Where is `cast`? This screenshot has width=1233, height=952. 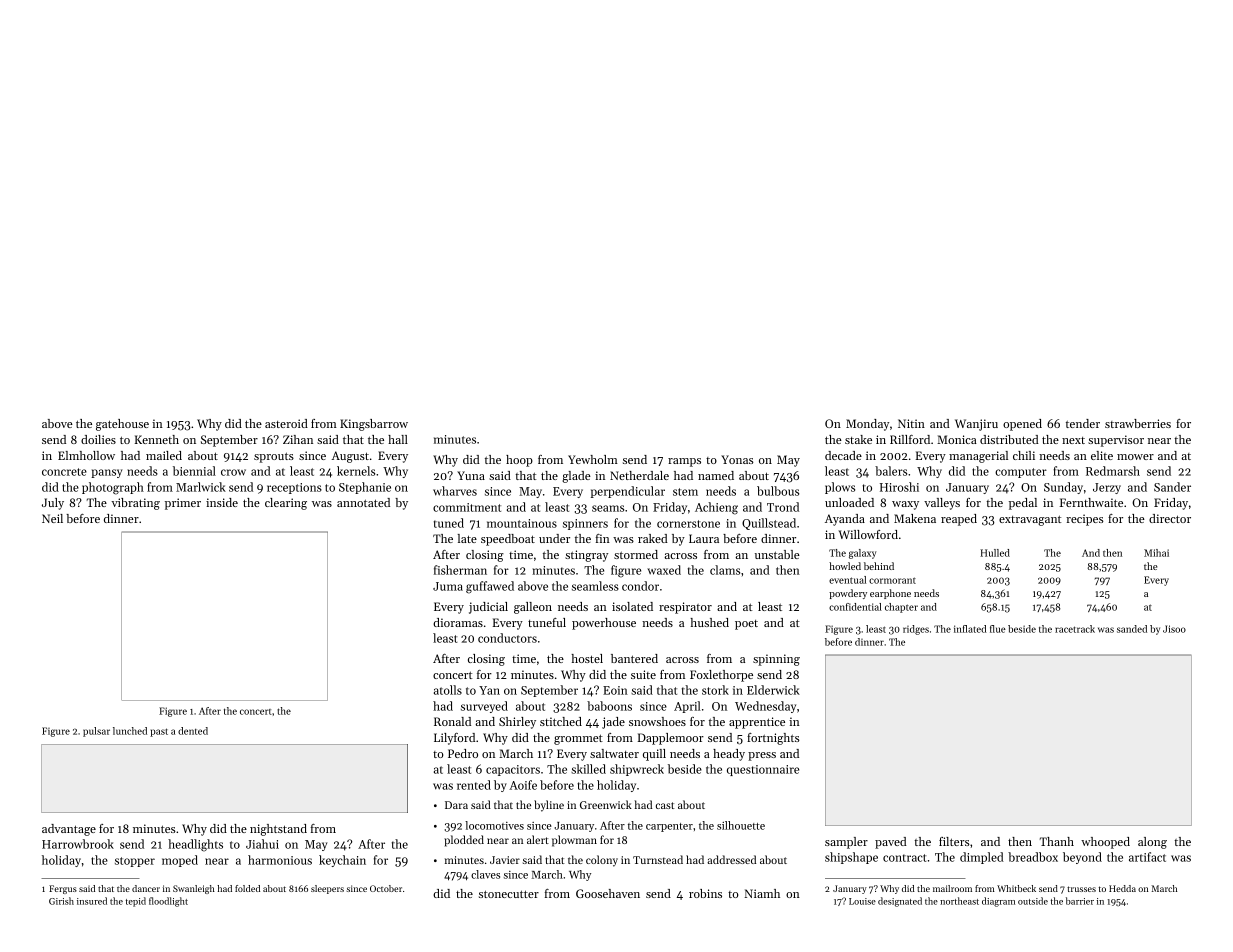
cast is located at coordinates (665, 805).
